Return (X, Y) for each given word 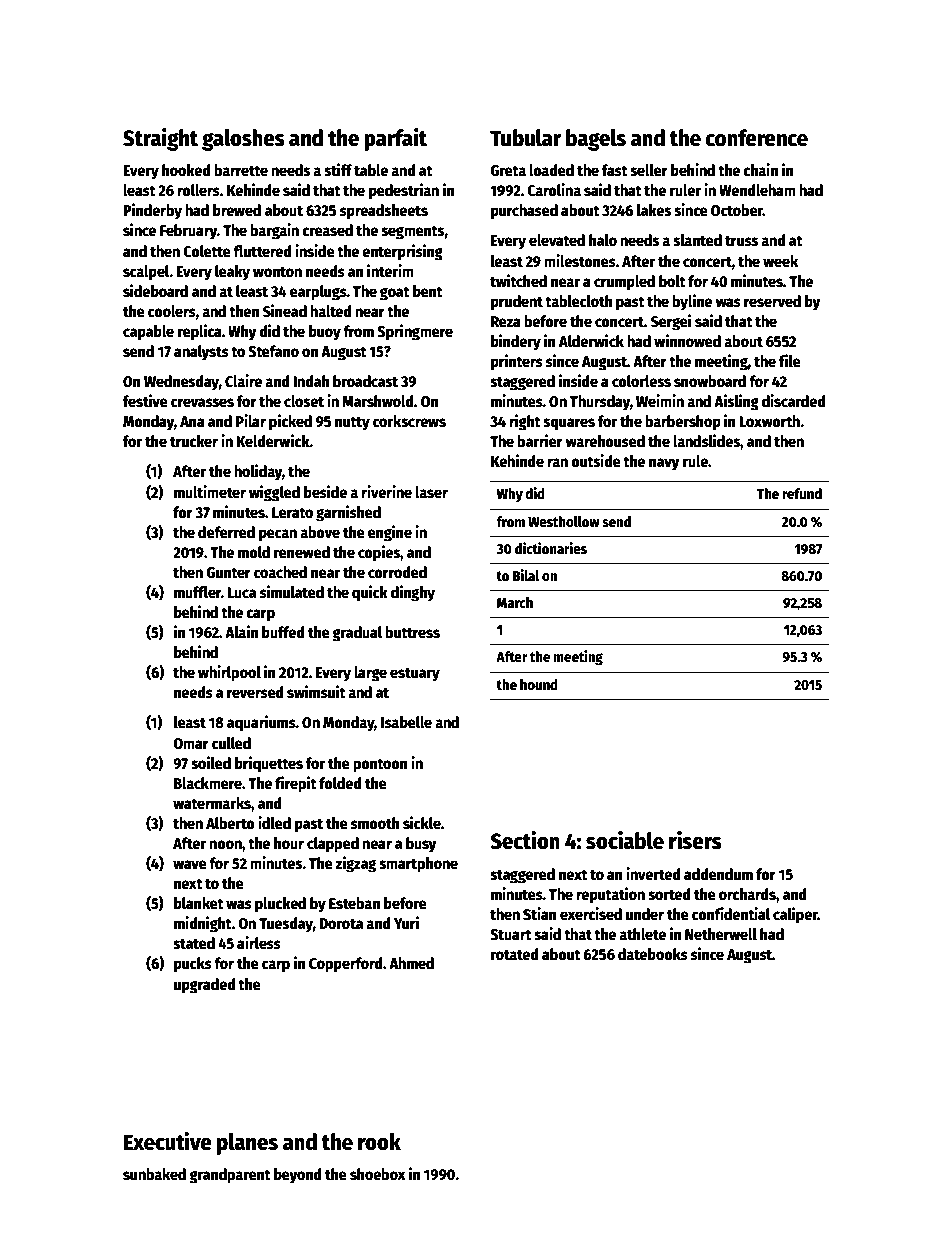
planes (247, 1144)
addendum (718, 874)
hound (539, 684)
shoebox (377, 1174)
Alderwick (591, 341)
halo (603, 240)
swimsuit (316, 691)
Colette (207, 251)
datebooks (653, 954)
